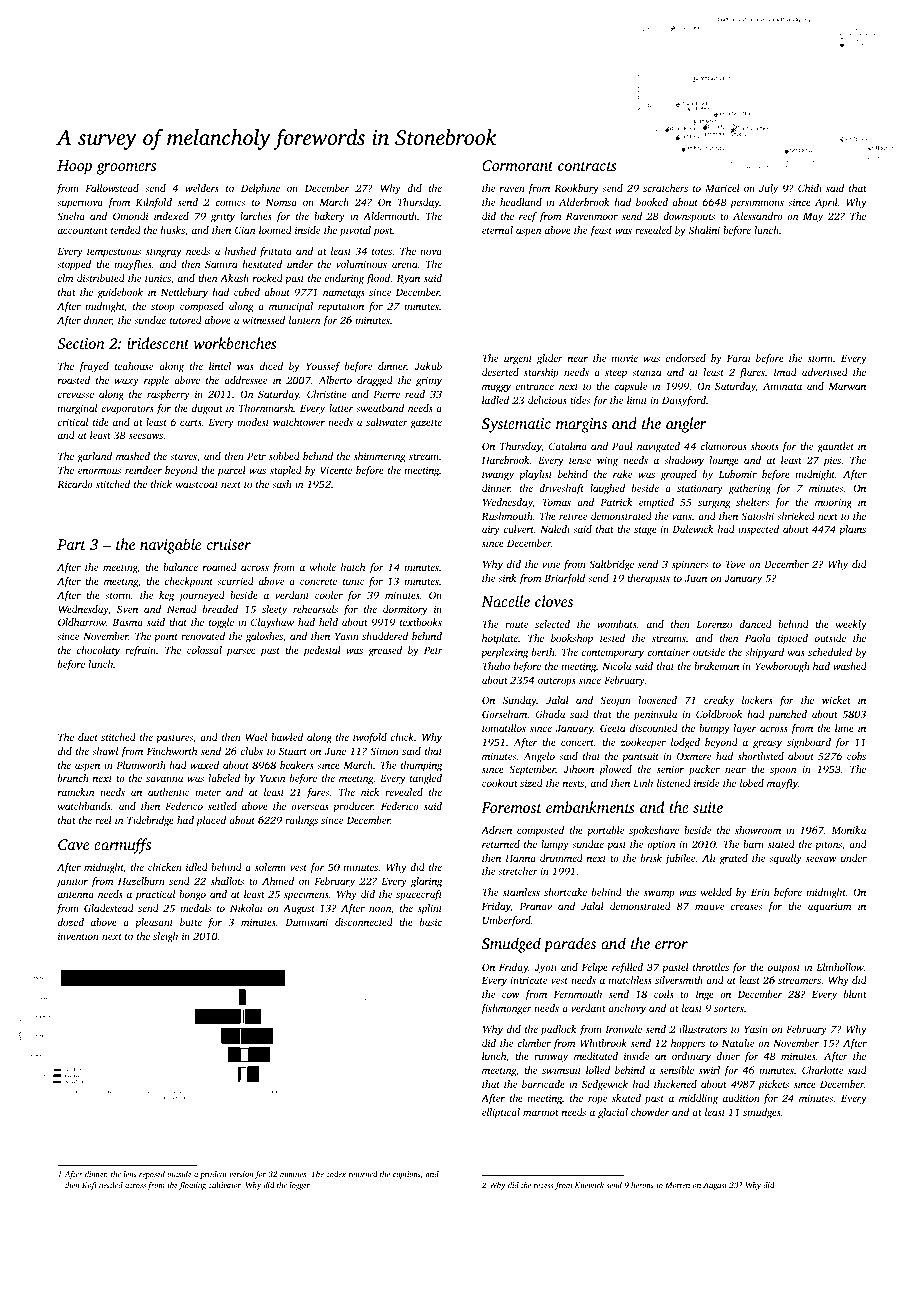 The width and height of the page is (924, 1308). Describe the element at coordinates (235, 581) in the page. I see `scurried` at that location.
